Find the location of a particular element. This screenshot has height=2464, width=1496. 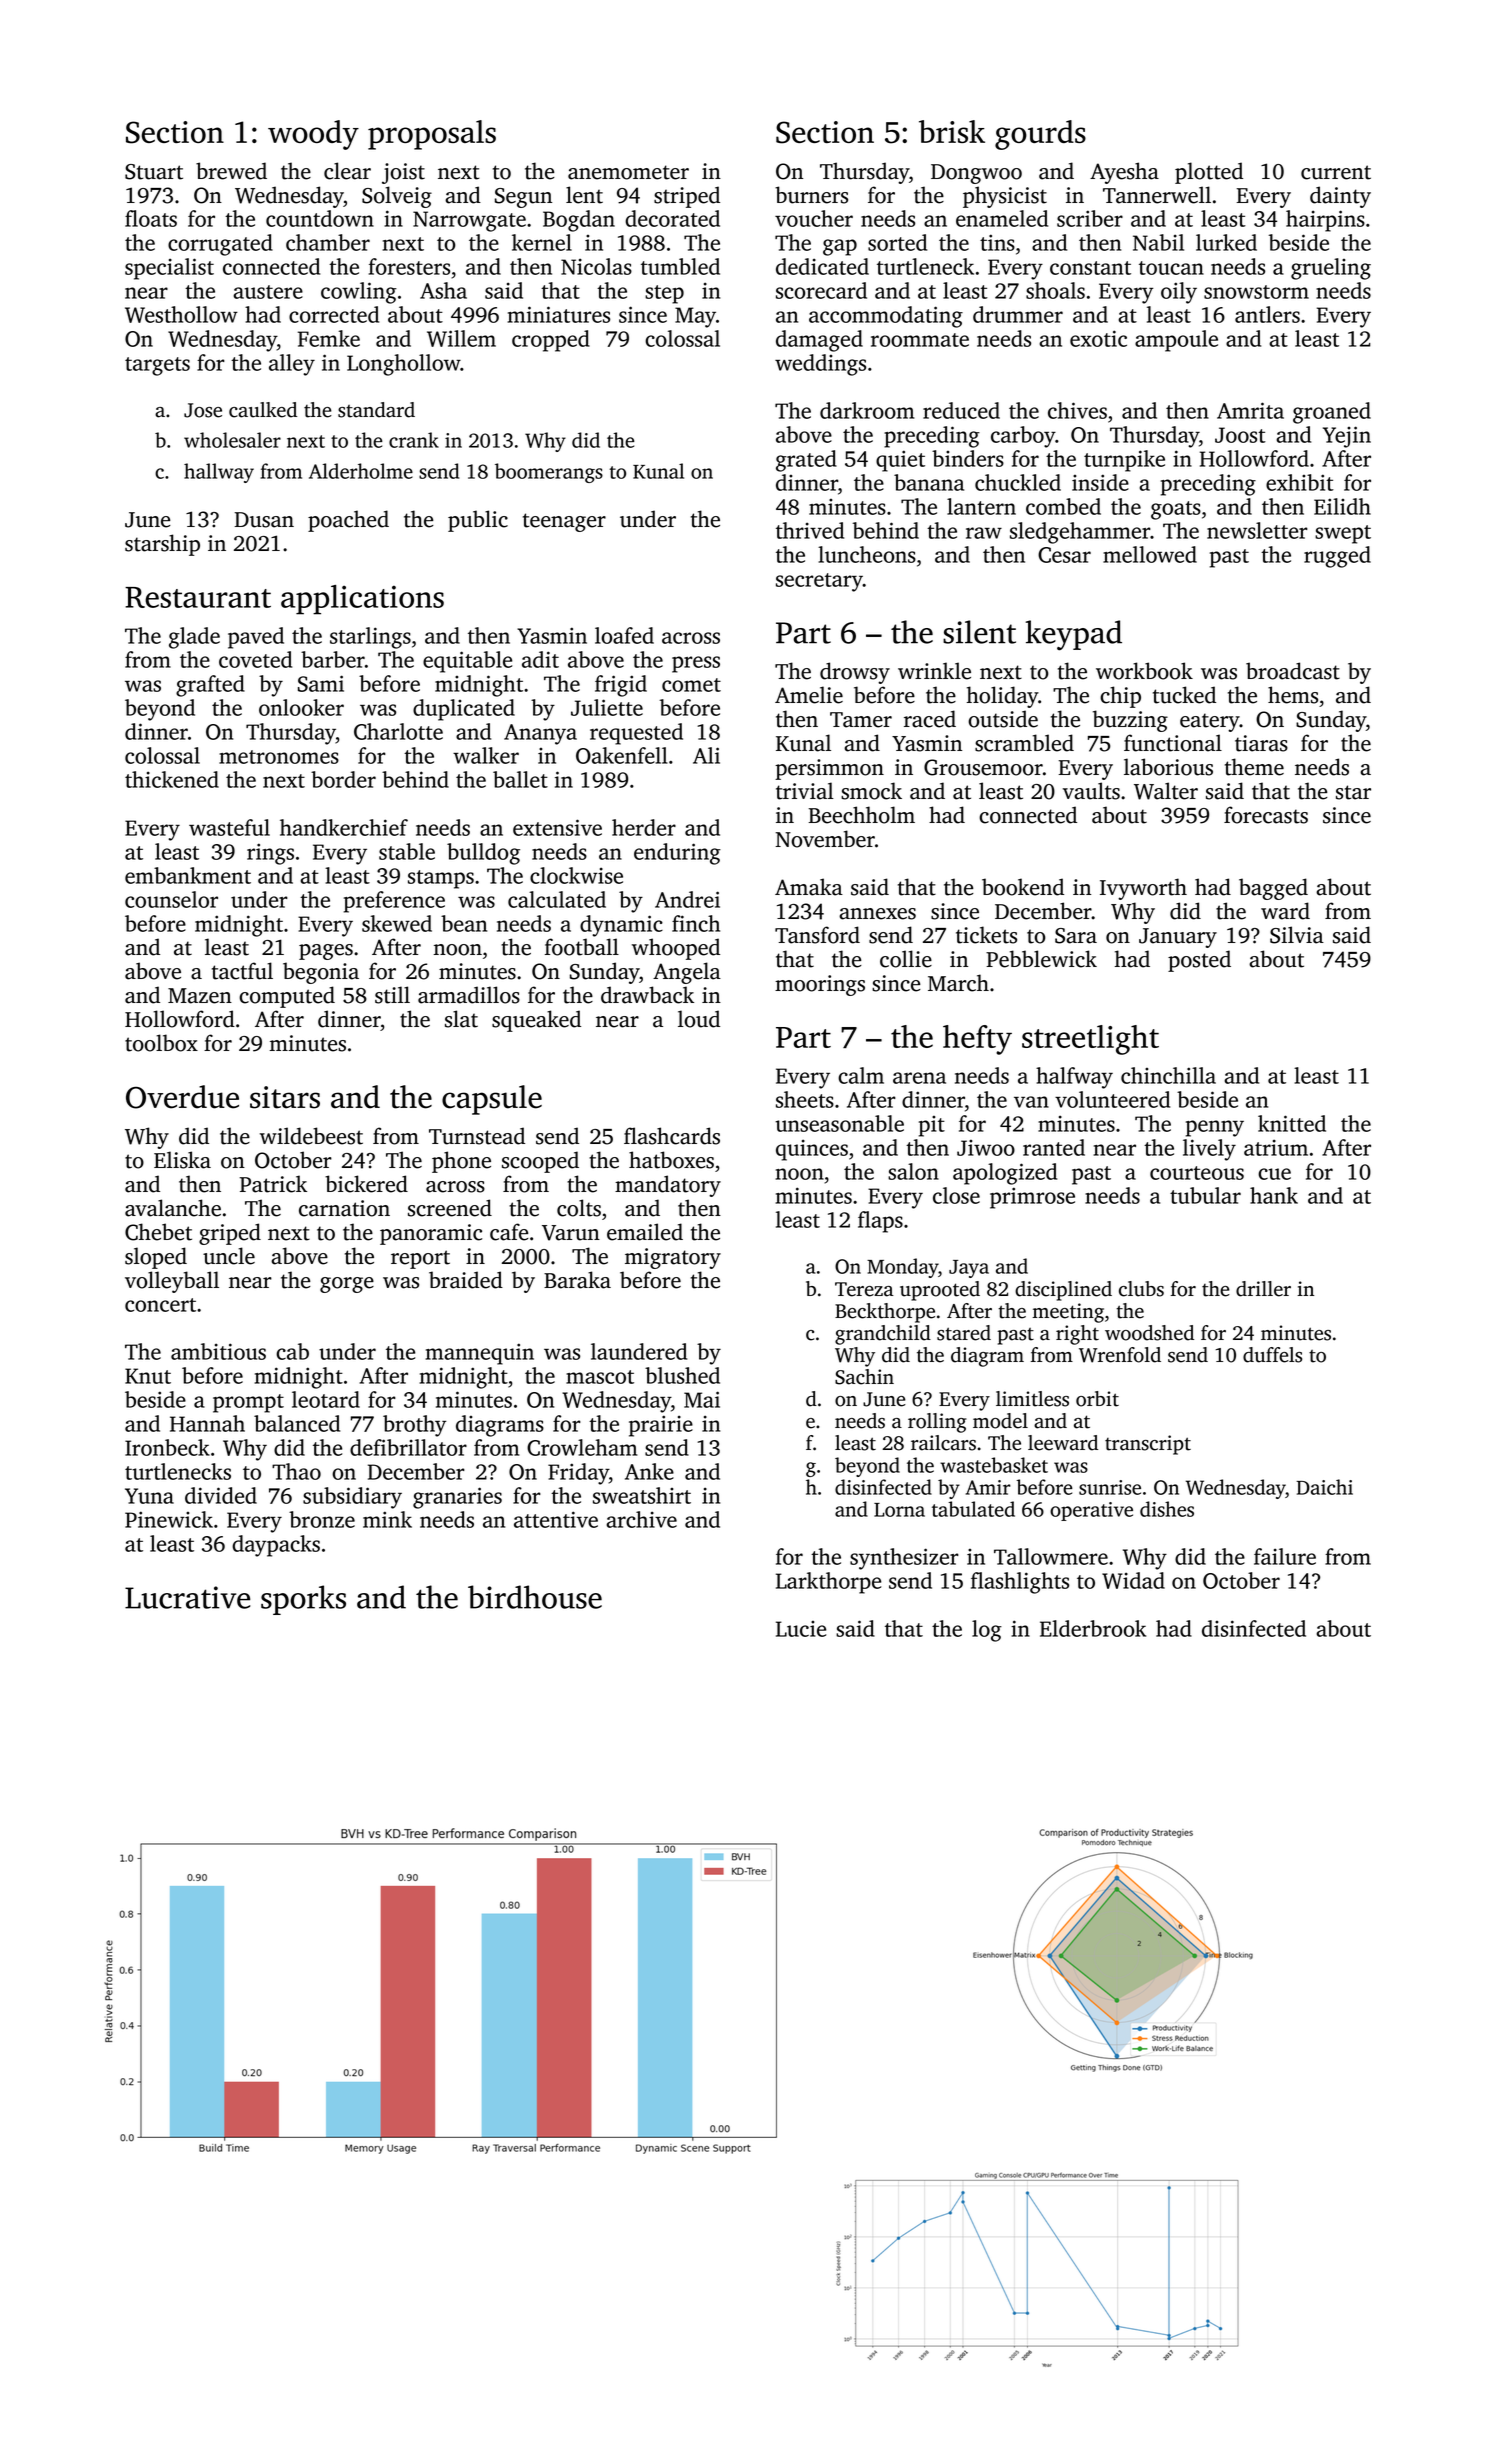

chamber is located at coordinates (328, 242).
